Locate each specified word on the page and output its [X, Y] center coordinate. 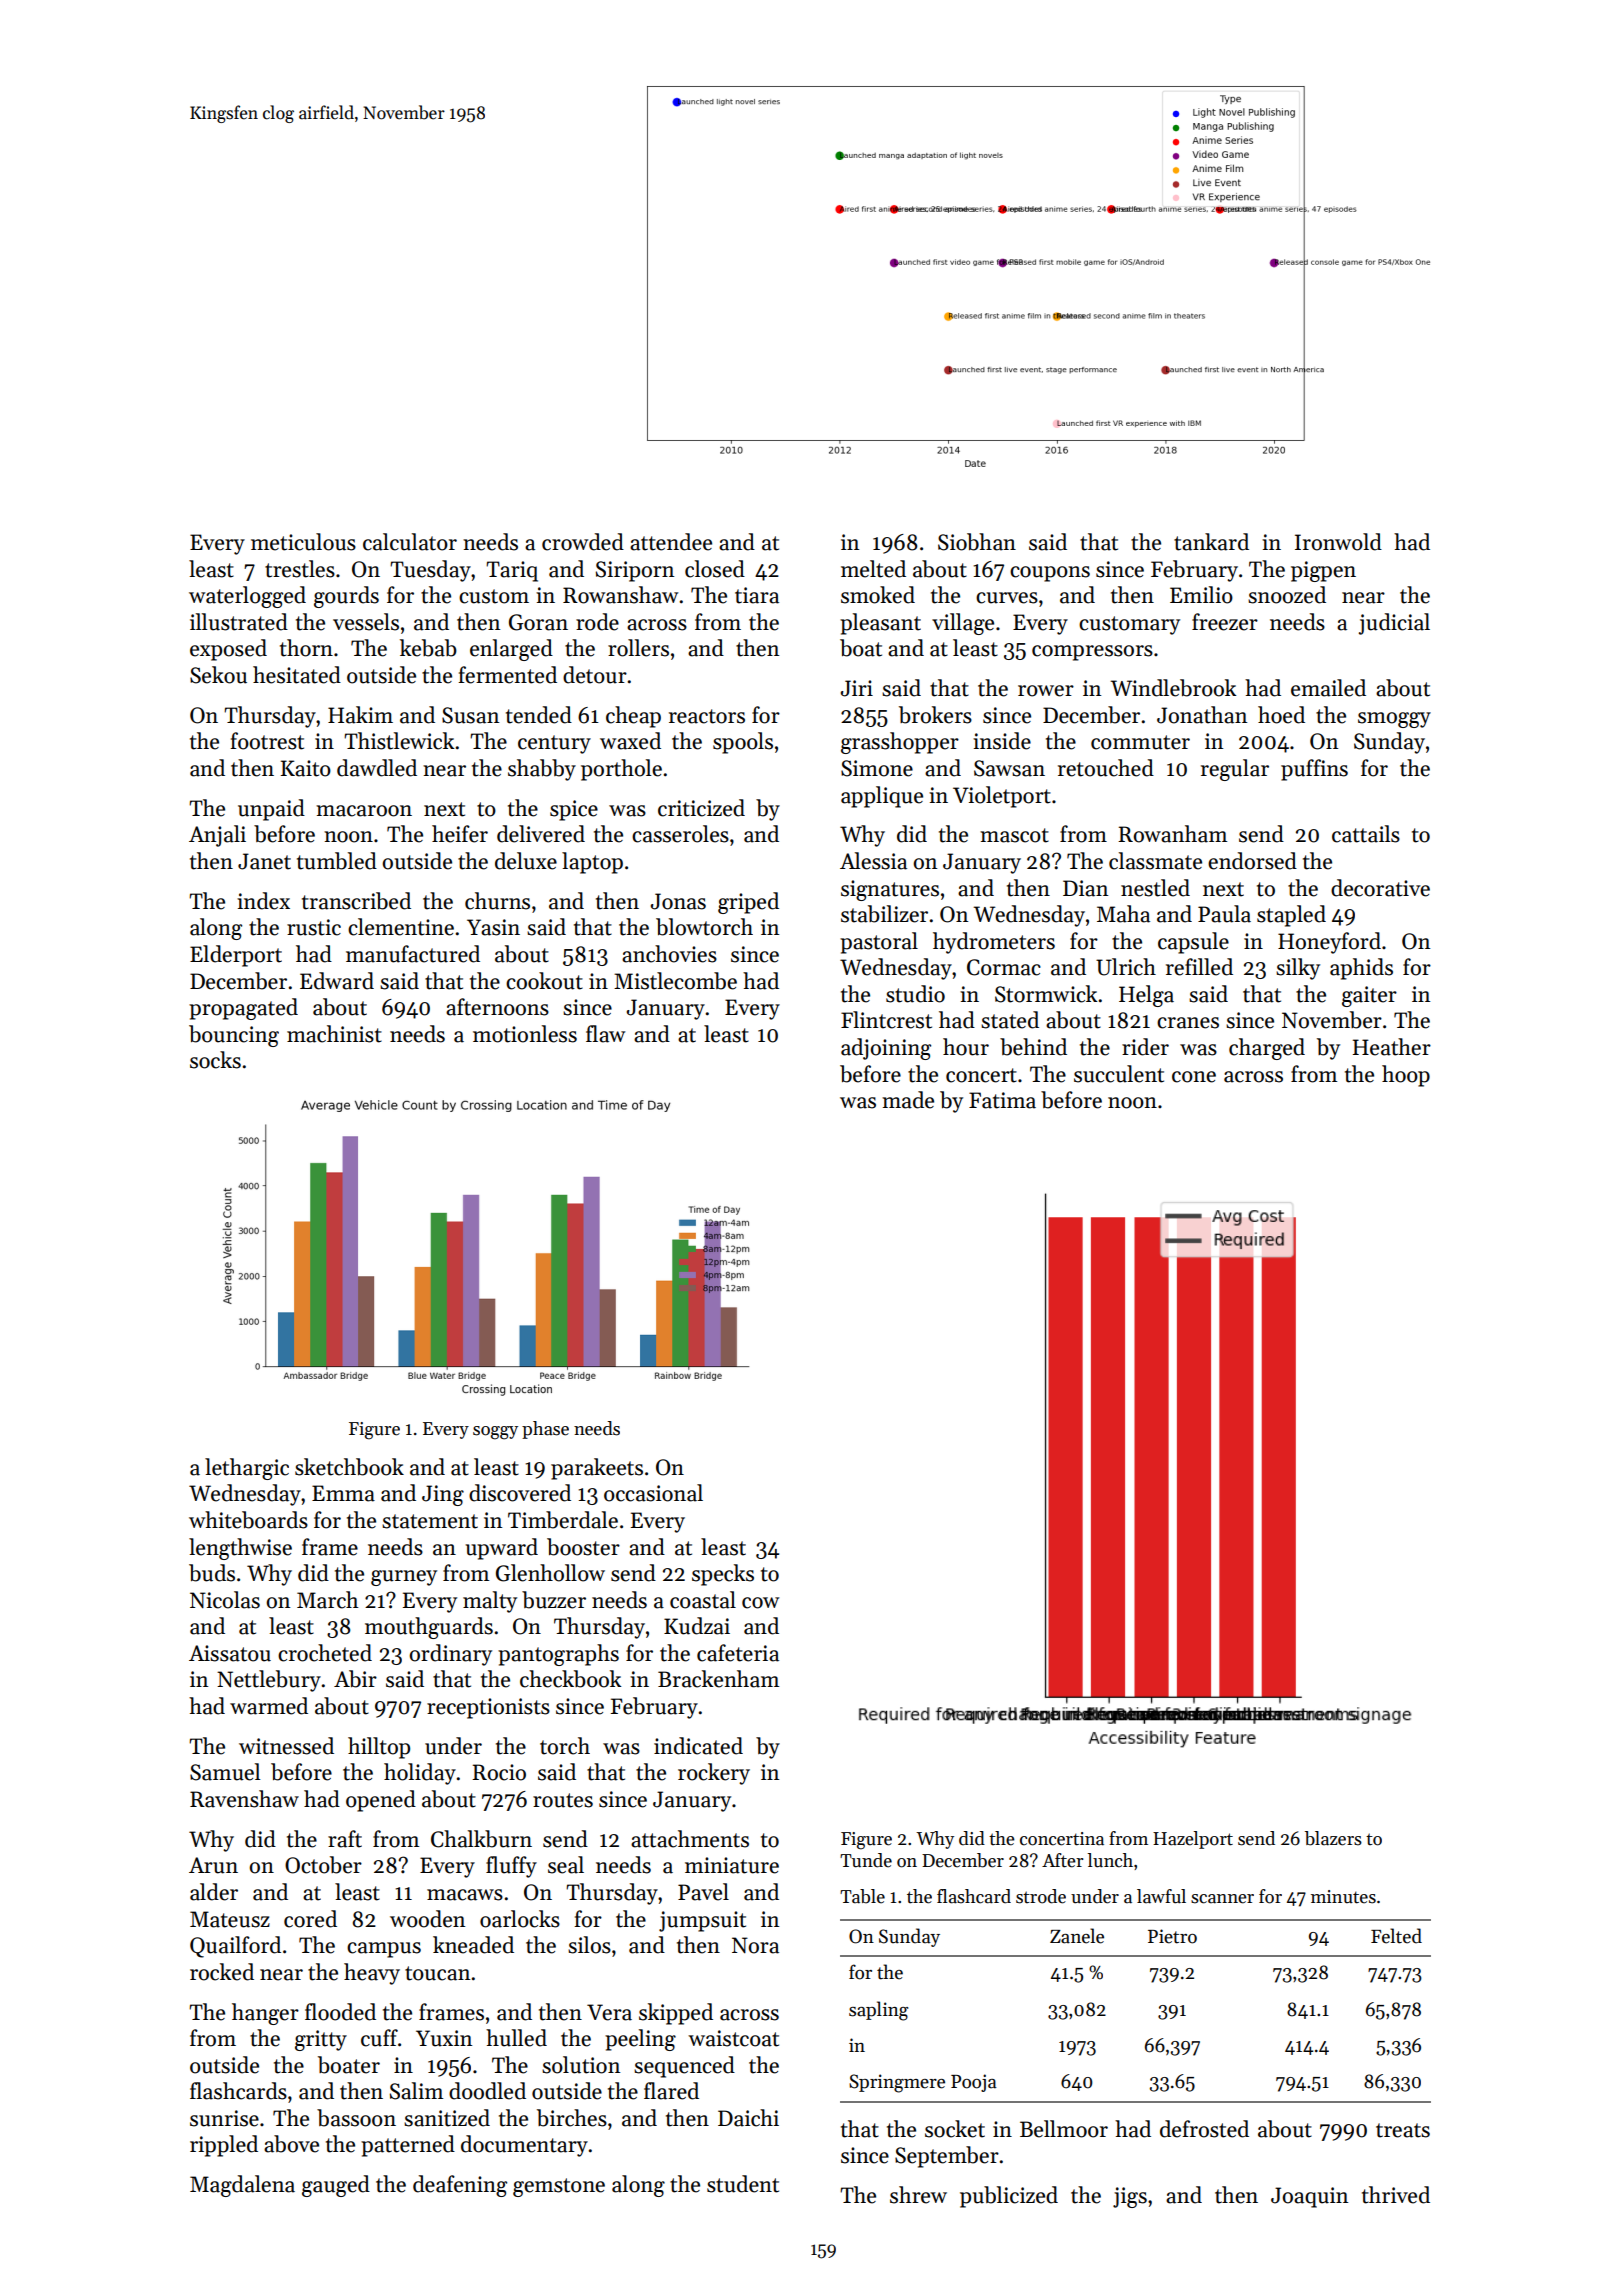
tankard [1211, 542]
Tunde [866, 1860]
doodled [487, 2091]
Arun [213, 1865]
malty [490, 1602]
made [908, 1100]
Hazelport [1193, 1840]
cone [1194, 1077]
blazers [1333, 1838]
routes [563, 1800]
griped [748, 903]
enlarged [511, 650]
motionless [525, 1034]
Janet [264, 861]
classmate [1155, 861]
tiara [757, 595]
